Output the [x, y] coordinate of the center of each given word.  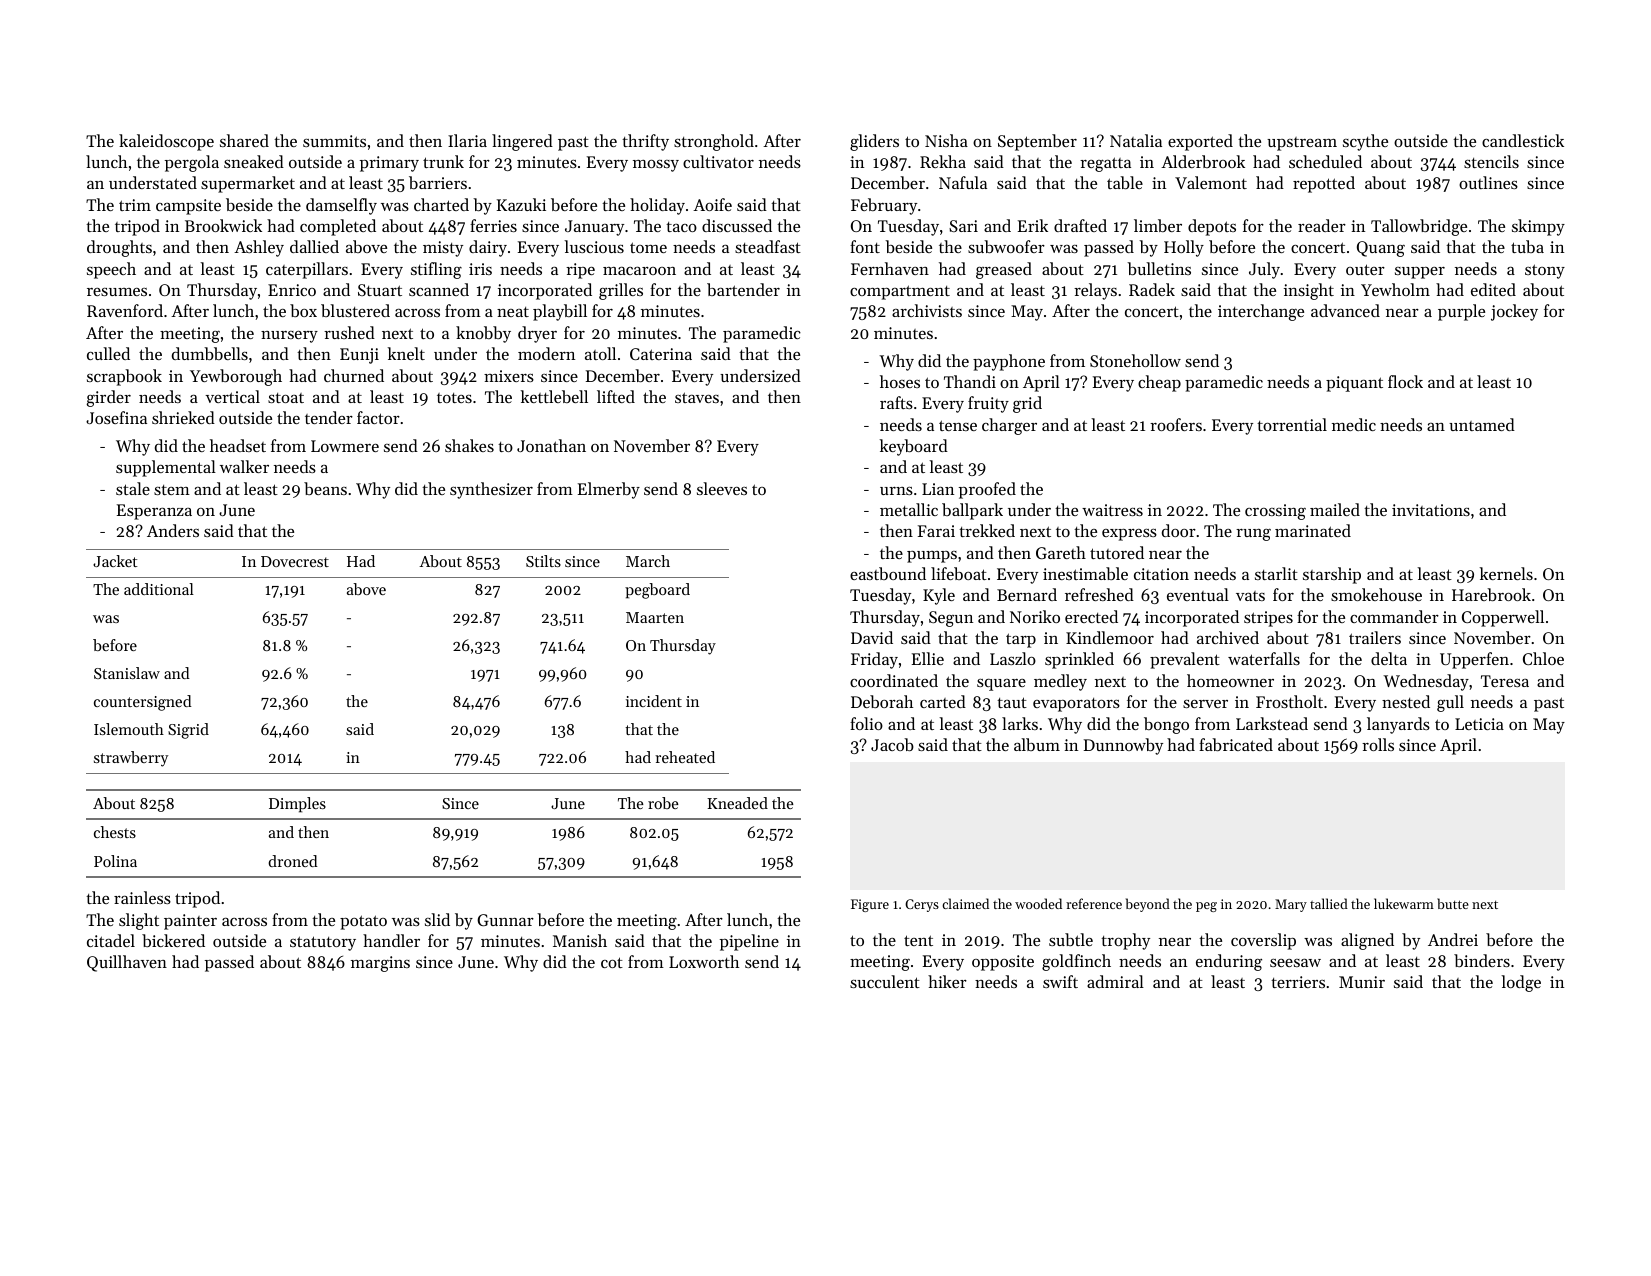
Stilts [543, 561]
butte [1453, 903]
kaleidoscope [166, 142]
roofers [1176, 424]
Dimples [297, 805]
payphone [1009, 362]
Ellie [928, 658]
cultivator [718, 161]
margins [380, 964]
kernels [1506, 573]
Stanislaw [127, 673]
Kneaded [737, 803]
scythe [1365, 142]
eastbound [888, 573]
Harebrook [1491, 594]
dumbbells [210, 353]
